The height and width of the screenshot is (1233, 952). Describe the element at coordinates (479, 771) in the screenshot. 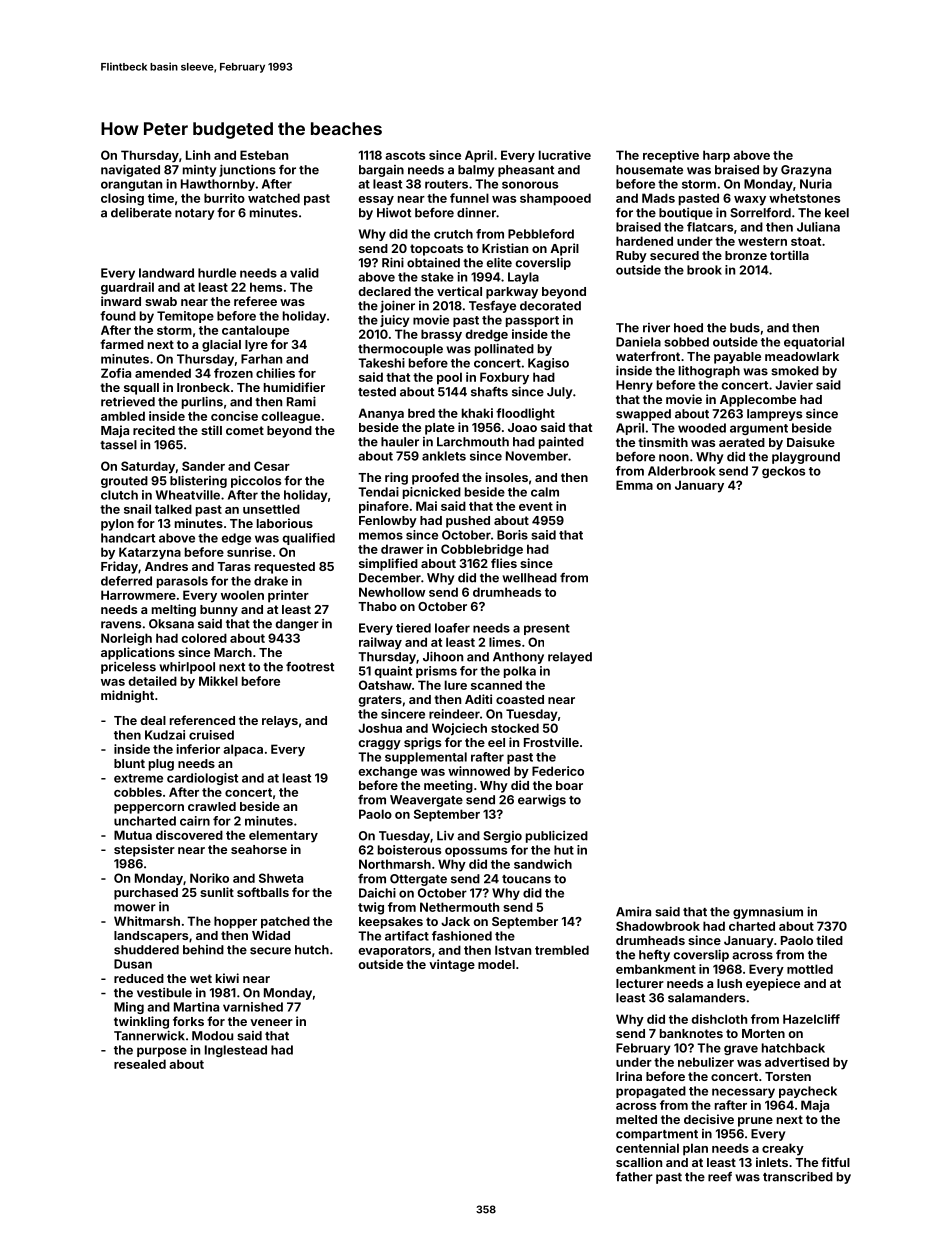

I see `winnowed` at that location.
